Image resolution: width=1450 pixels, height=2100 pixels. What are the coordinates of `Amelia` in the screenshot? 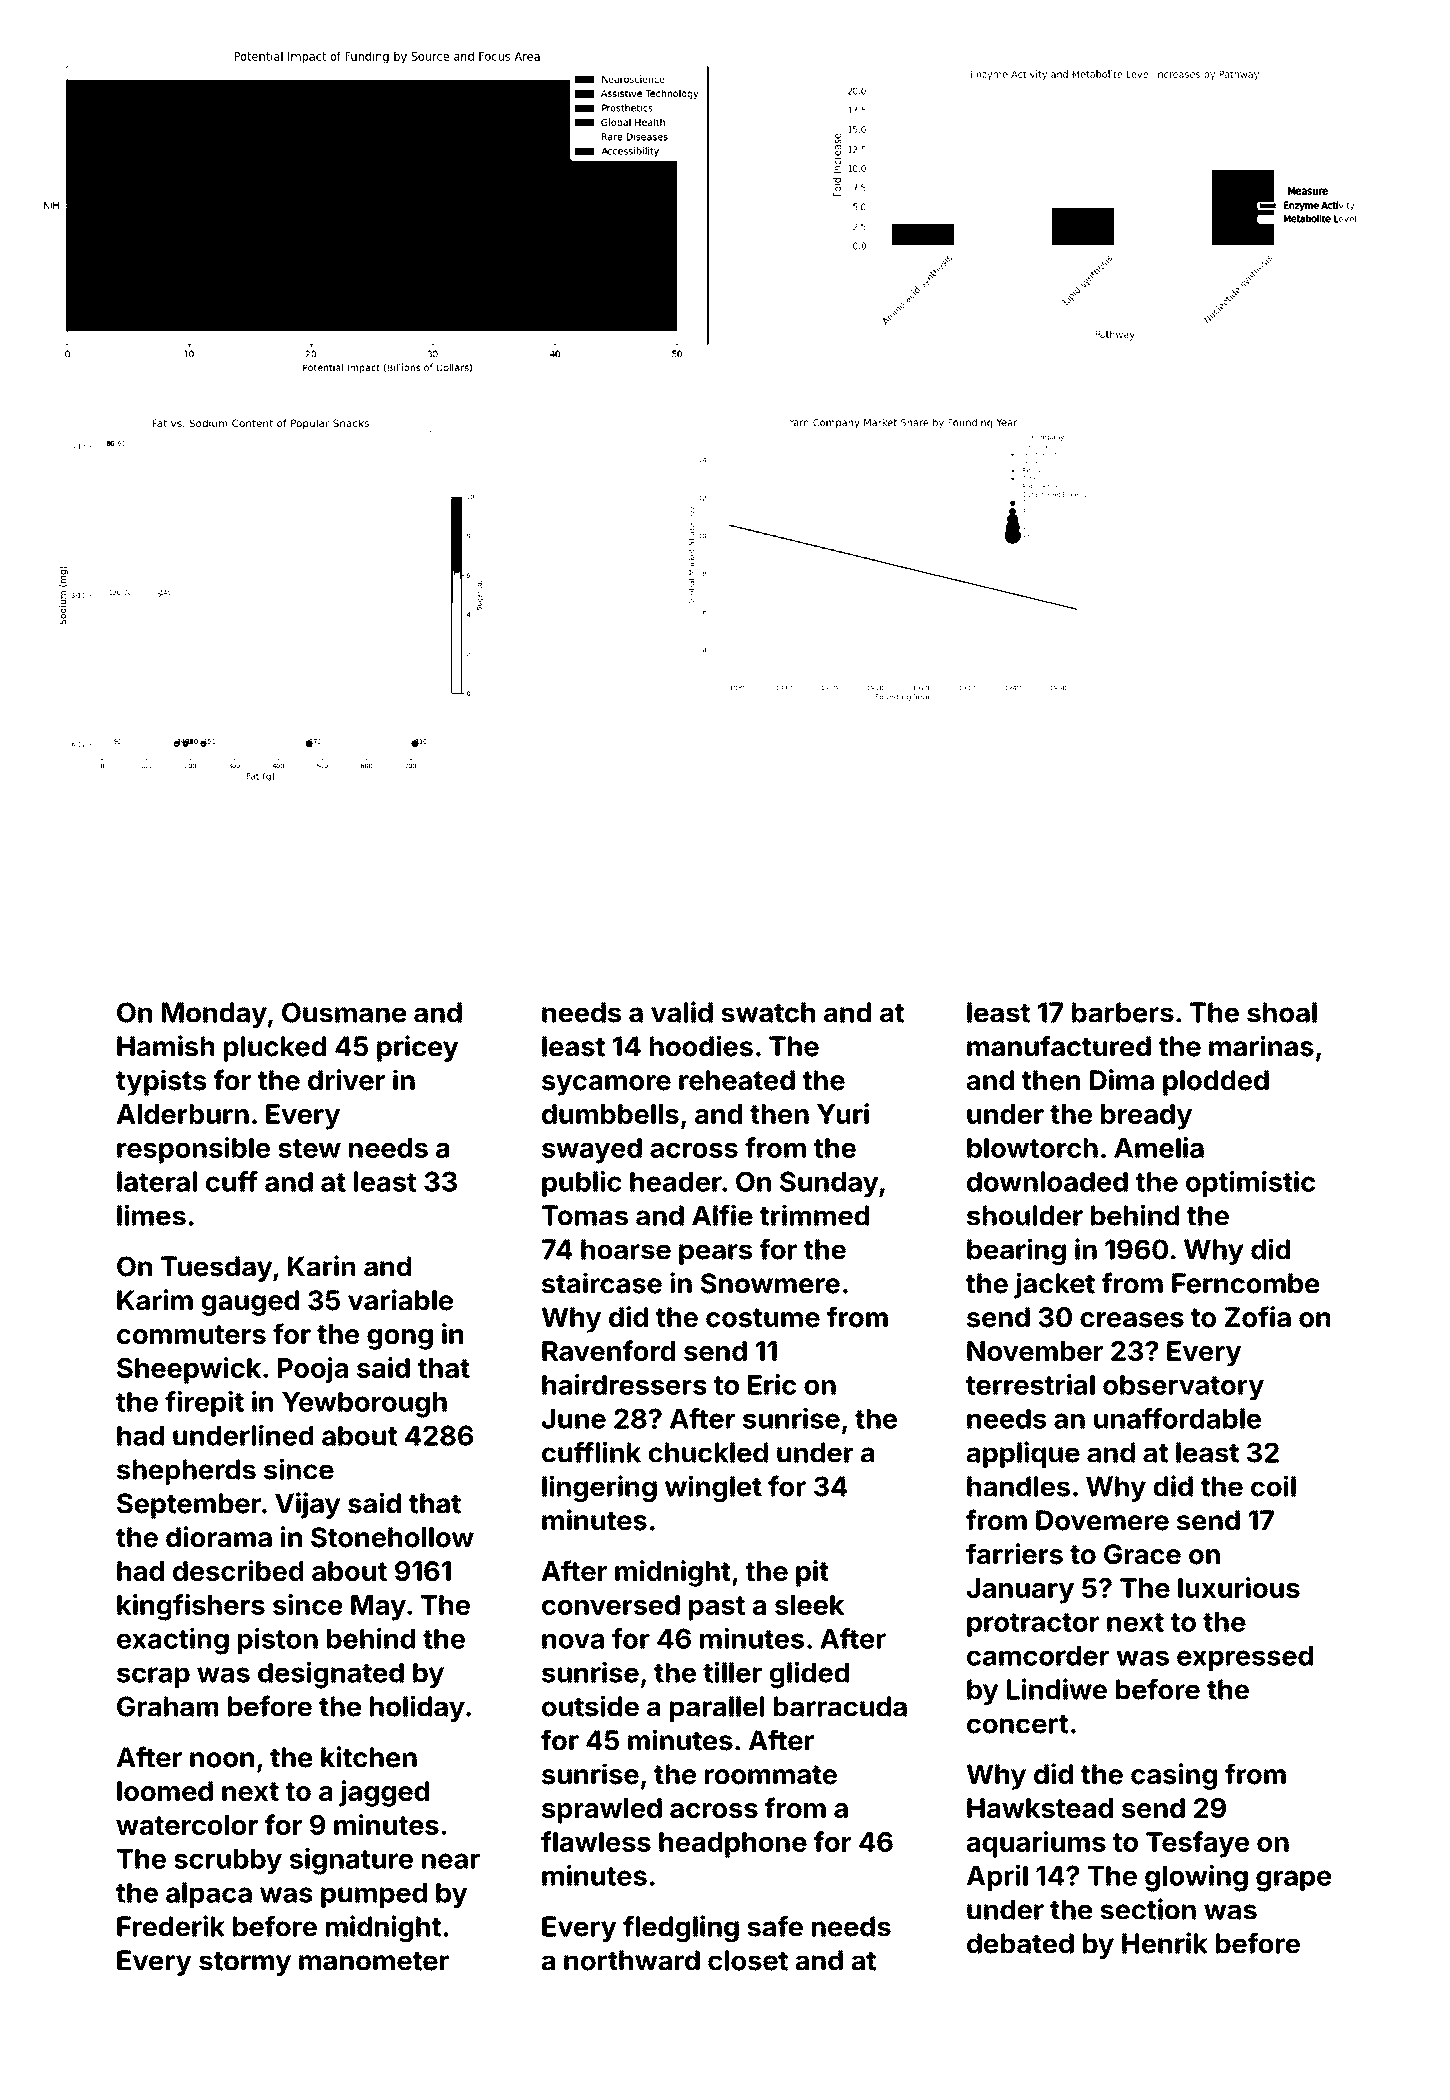 It's located at (1159, 1147).
